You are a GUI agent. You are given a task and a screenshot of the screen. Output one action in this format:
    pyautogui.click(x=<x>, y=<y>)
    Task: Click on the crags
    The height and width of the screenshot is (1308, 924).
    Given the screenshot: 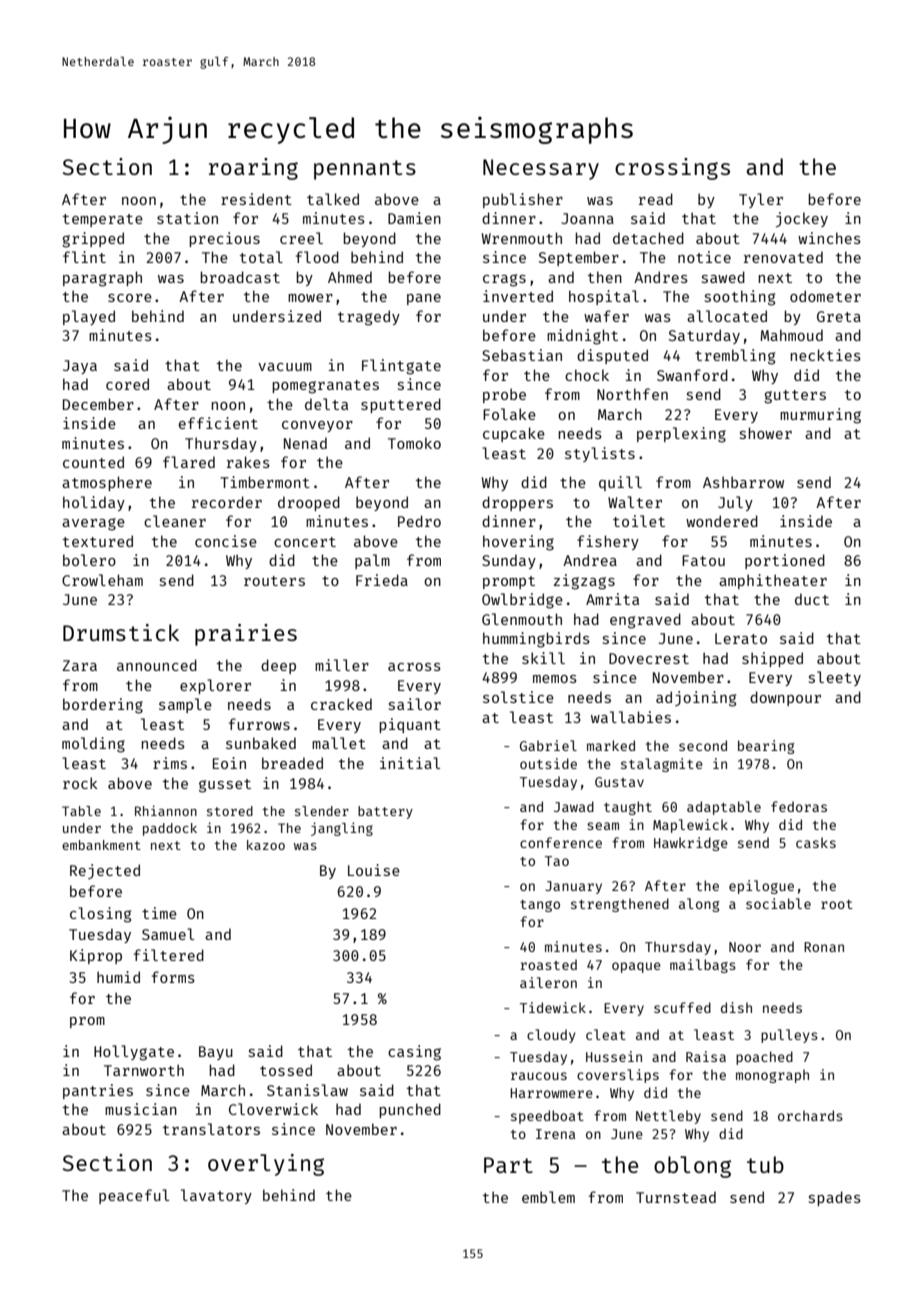 What is the action you would take?
    pyautogui.click(x=504, y=280)
